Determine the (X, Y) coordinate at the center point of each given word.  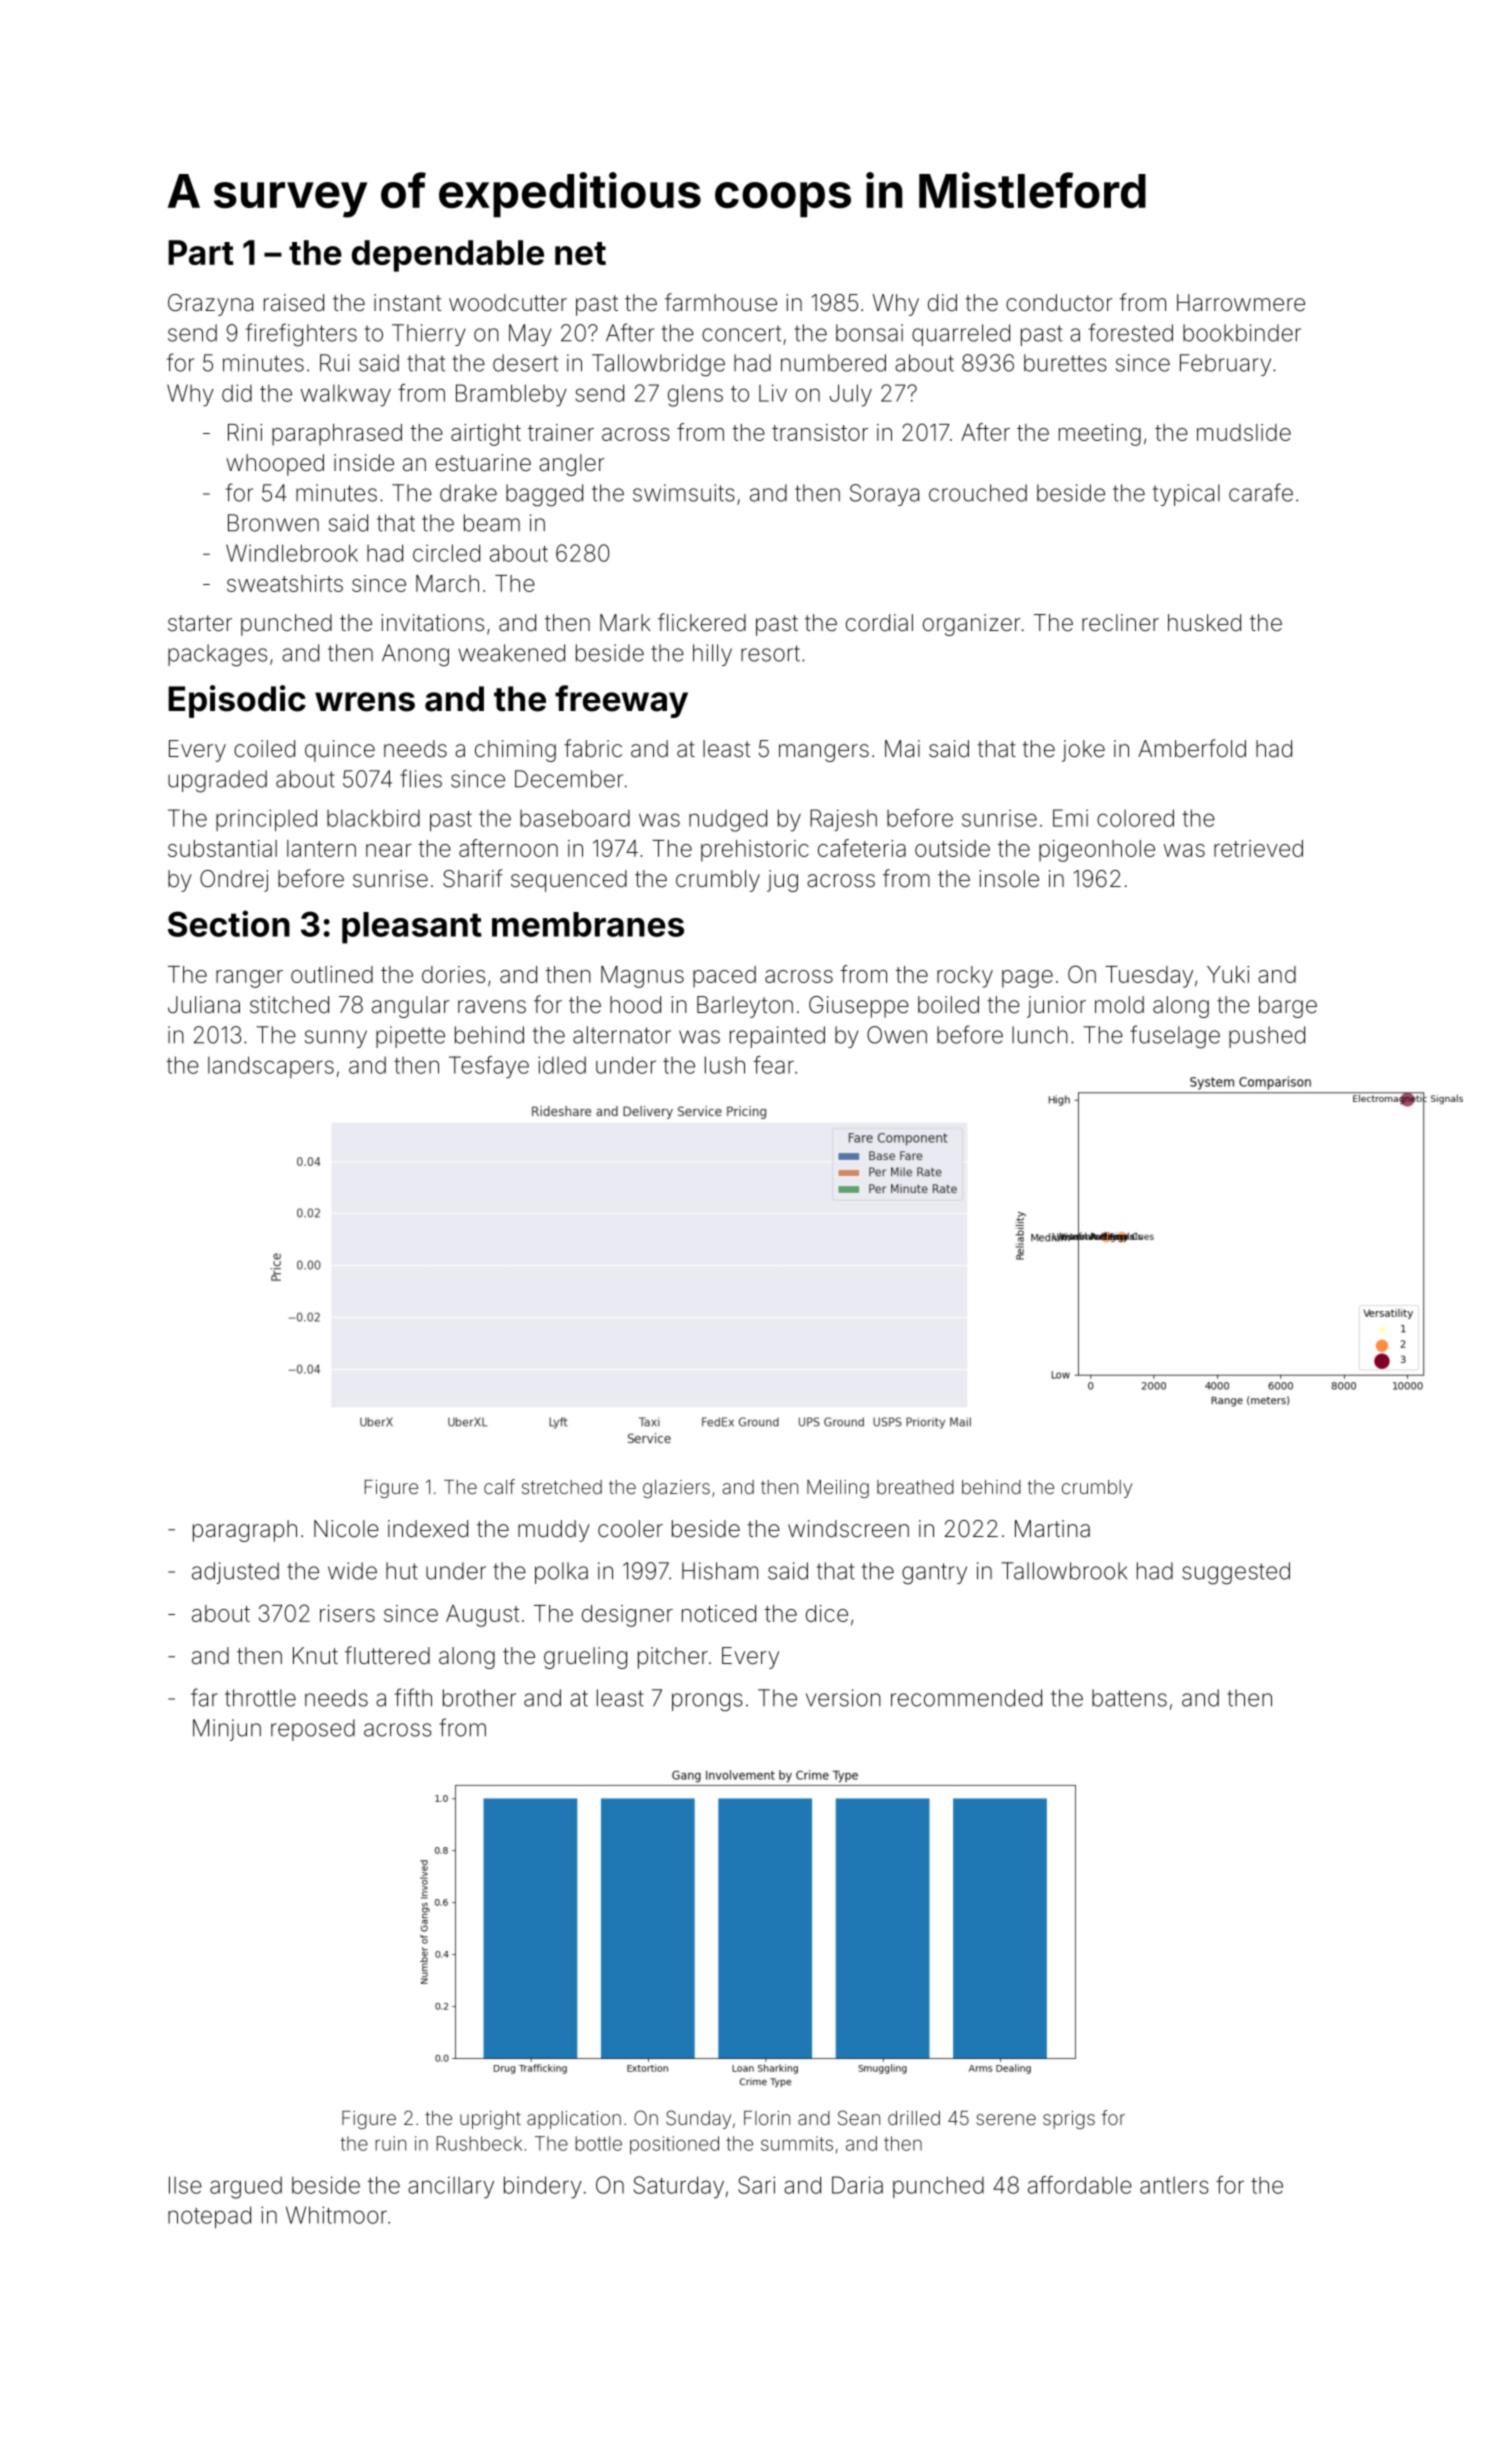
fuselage (1175, 1037)
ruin (391, 2143)
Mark (625, 623)
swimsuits (684, 493)
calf (499, 1486)
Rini (245, 432)
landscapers (271, 1067)
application (574, 2120)
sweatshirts (285, 583)
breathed (915, 1487)
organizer (972, 625)
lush (725, 1065)
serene (1006, 2119)
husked (1204, 623)
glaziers (676, 1489)
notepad (209, 2217)
